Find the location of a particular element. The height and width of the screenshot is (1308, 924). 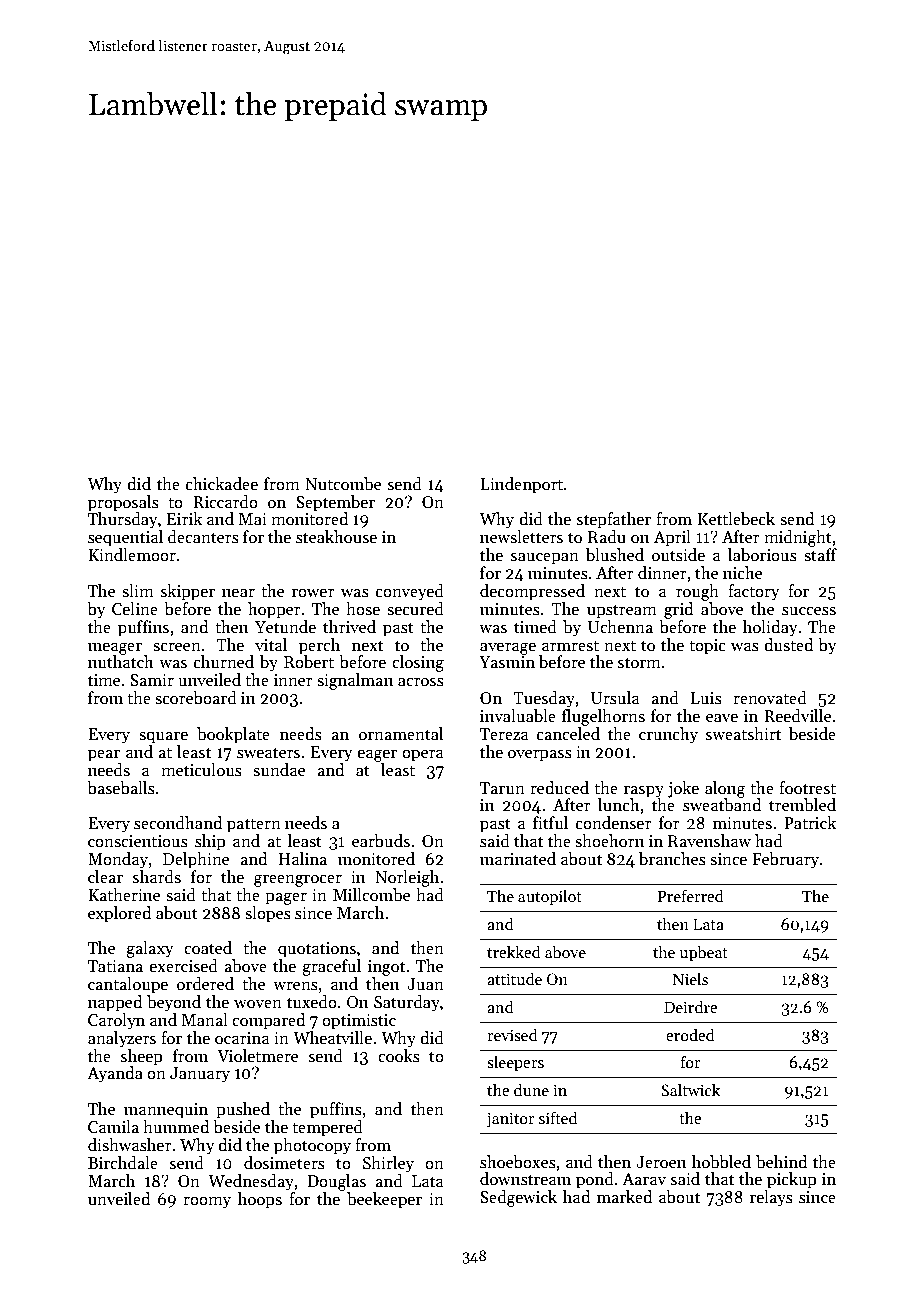

ingot is located at coordinates (386, 968).
